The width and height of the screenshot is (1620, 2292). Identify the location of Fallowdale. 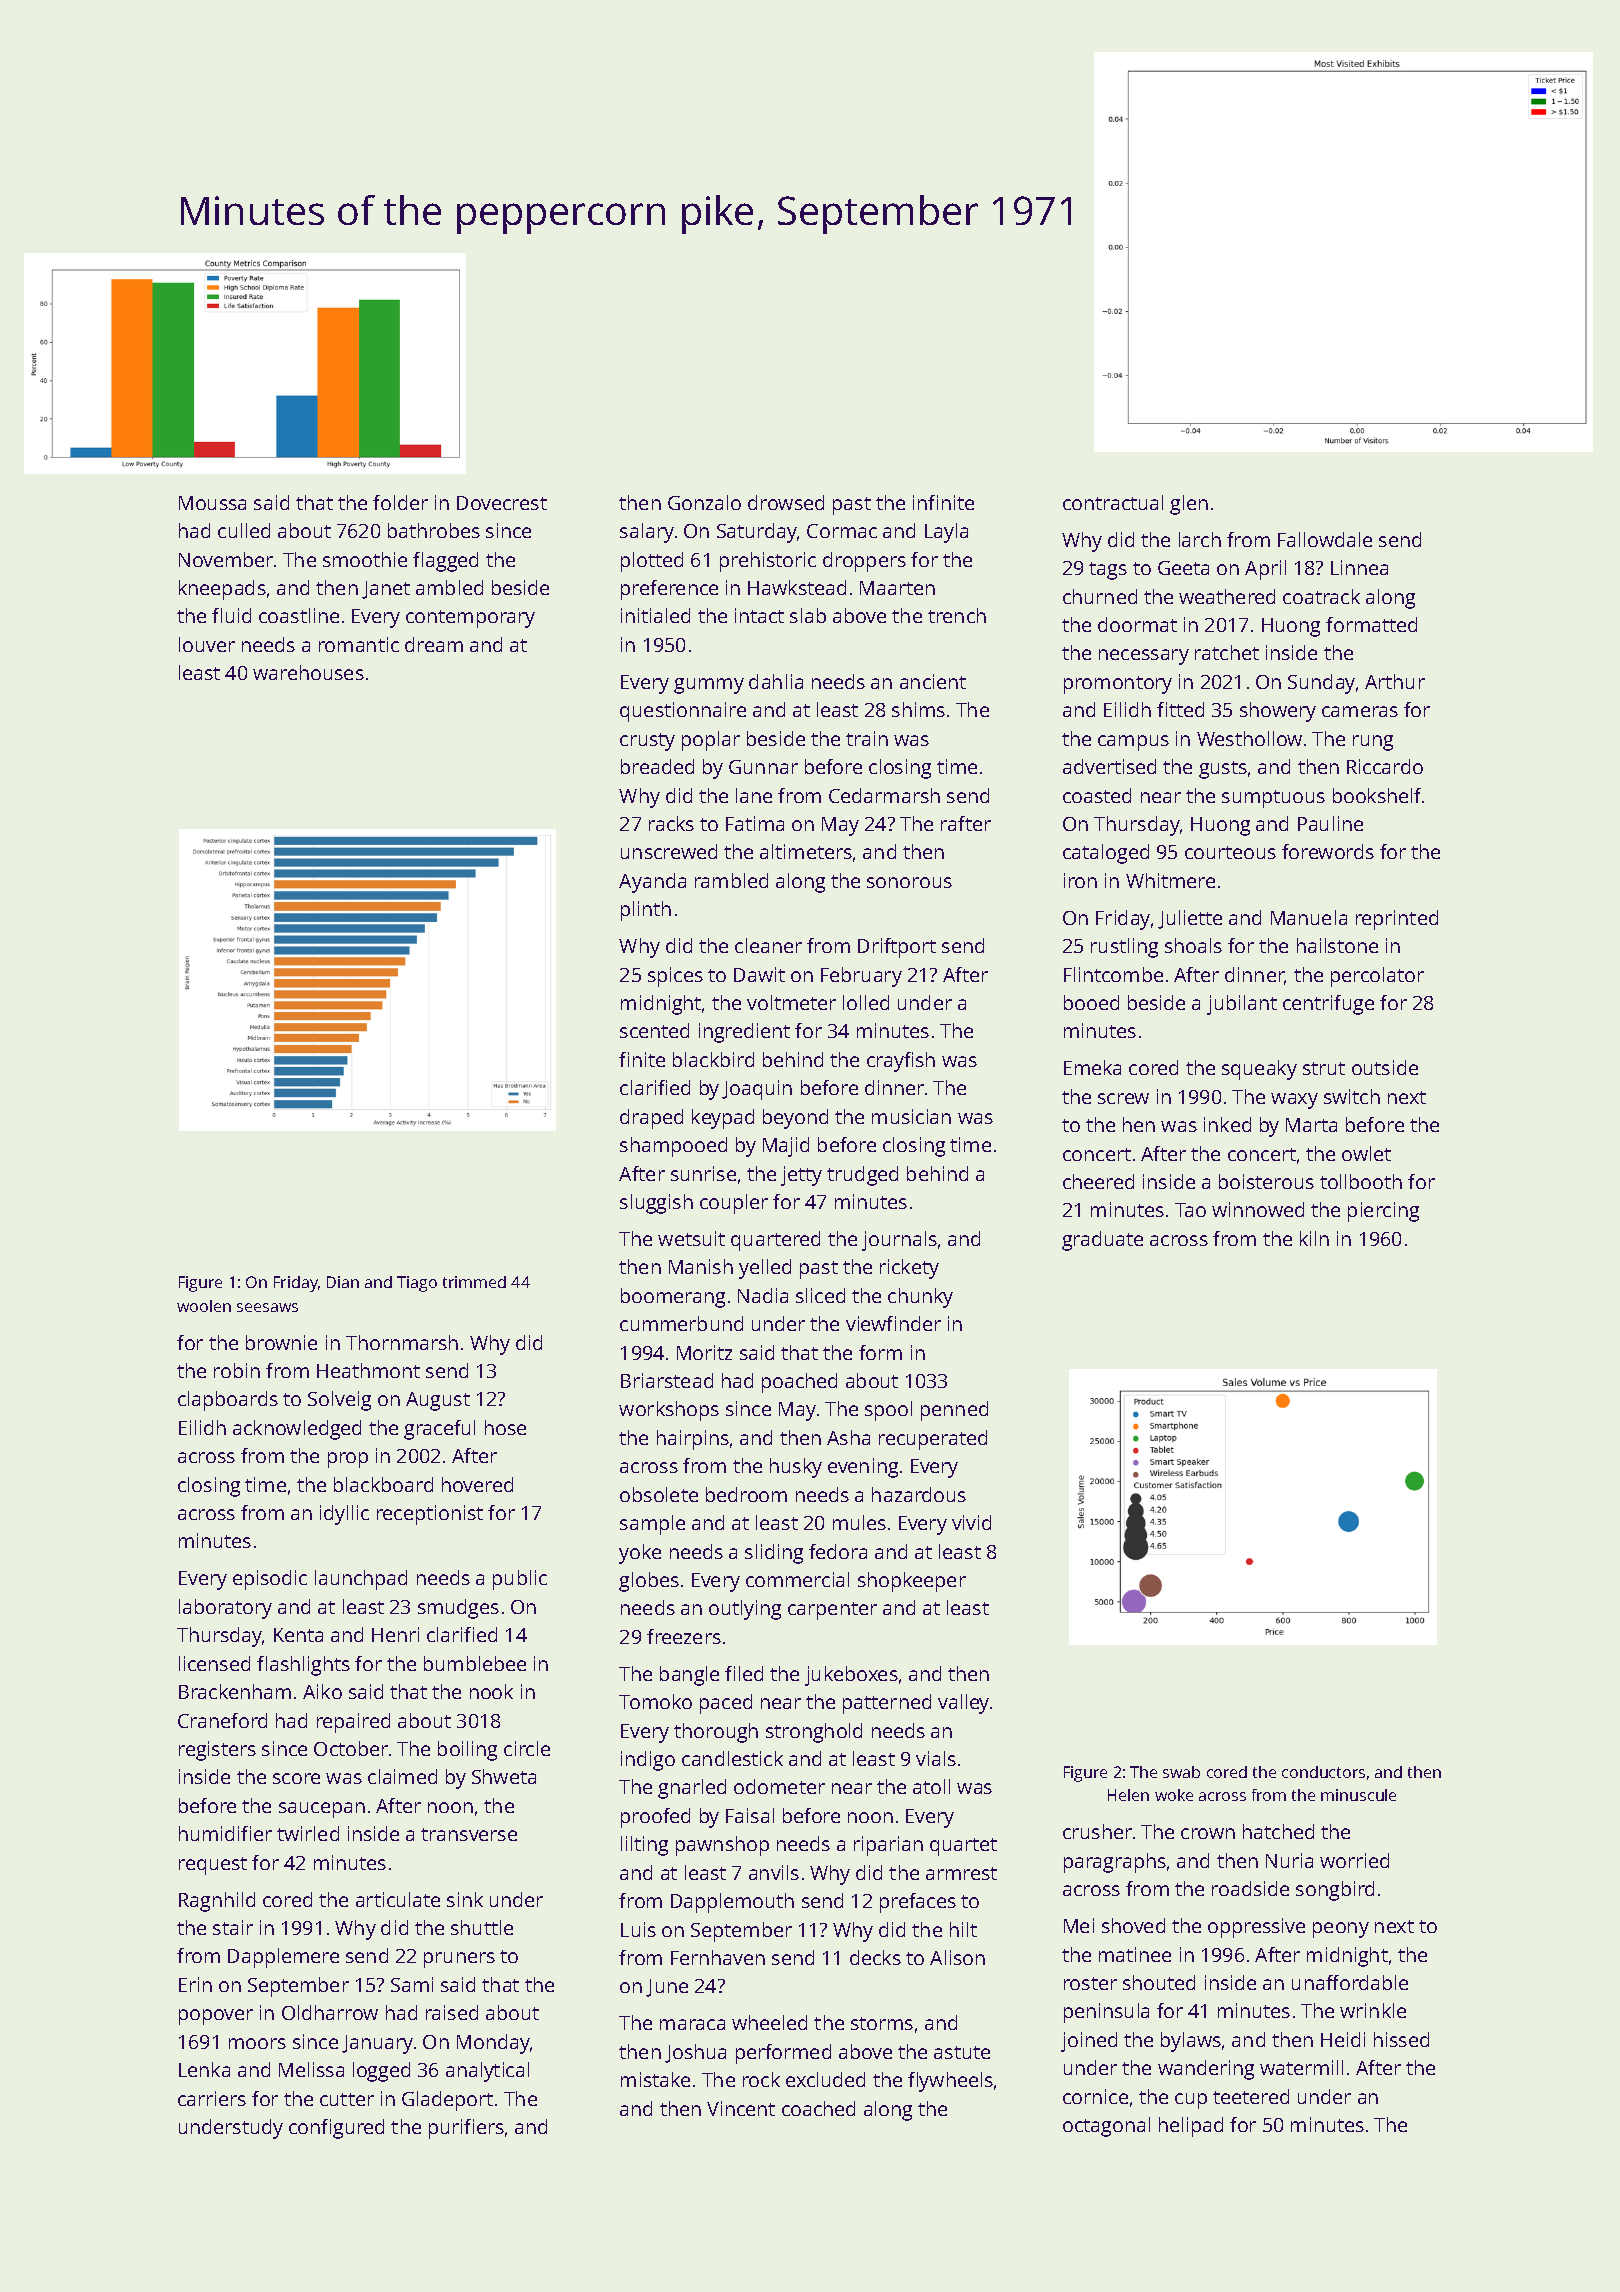
(1325, 539).
